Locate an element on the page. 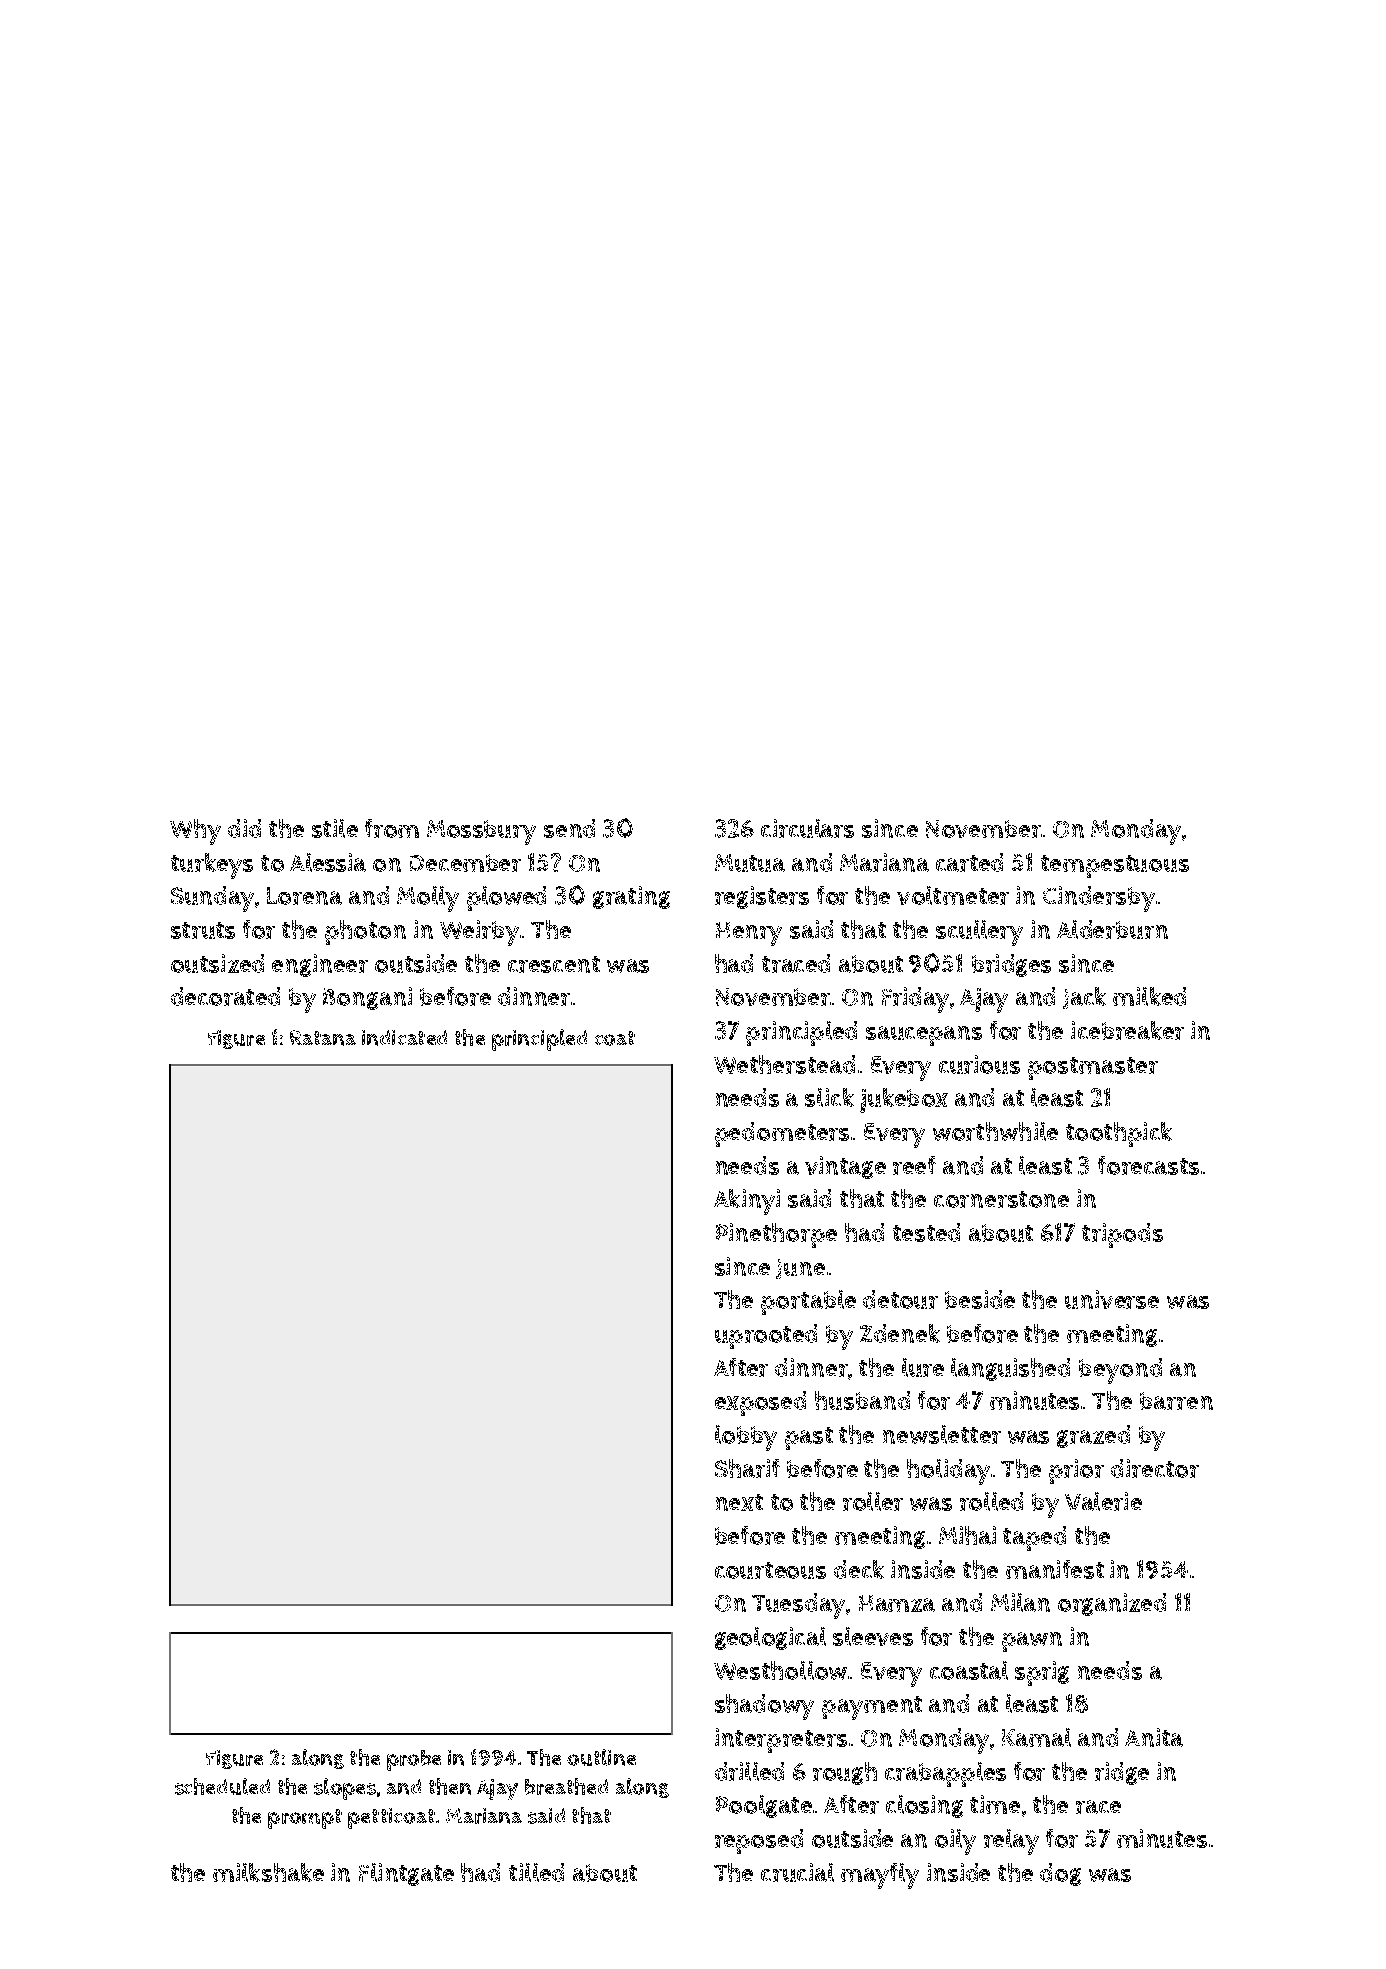 Image resolution: width=1386 pixels, height=1969 pixels. send is located at coordinates (569, 828).
